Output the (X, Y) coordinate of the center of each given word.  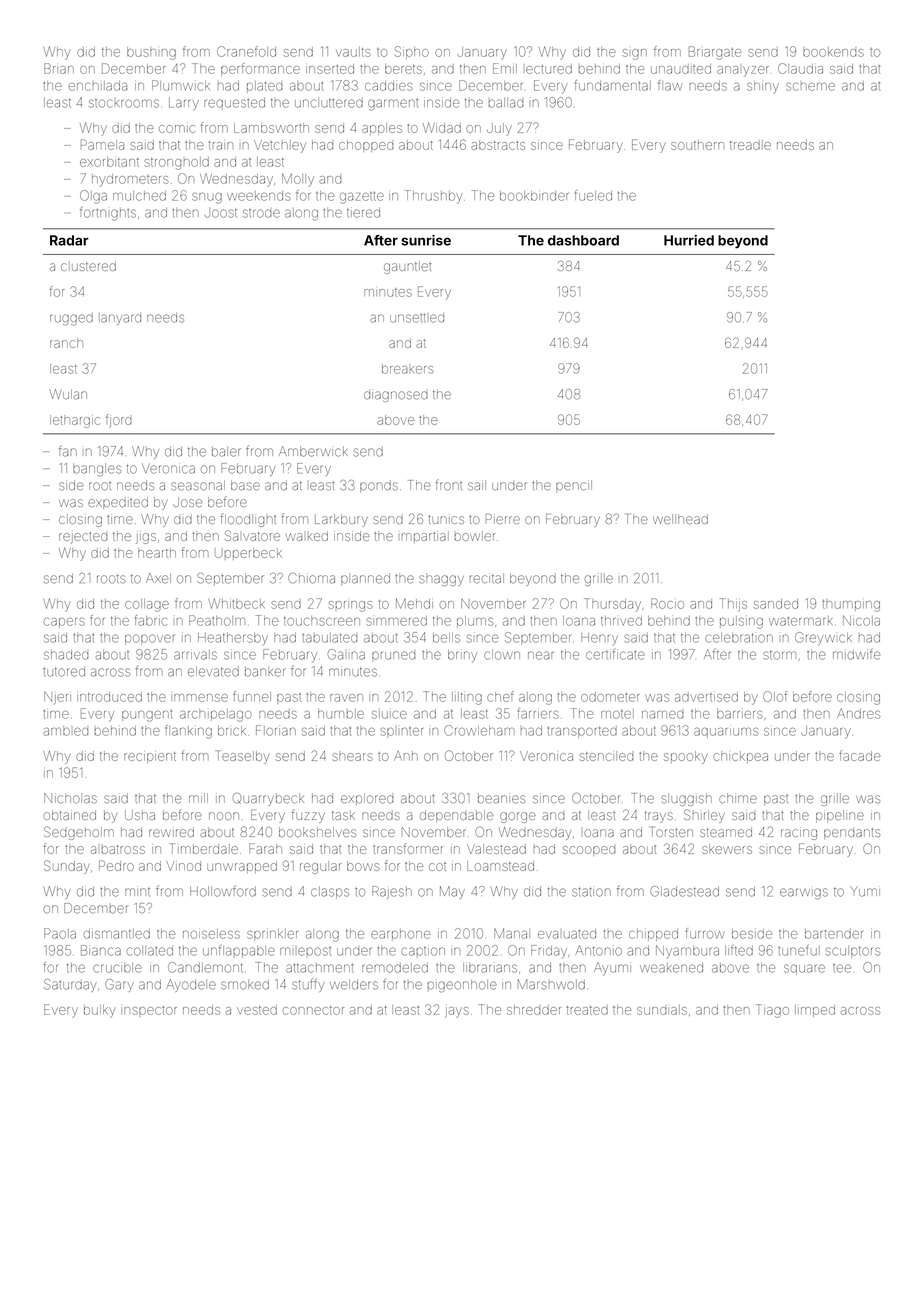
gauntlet (407, 267)
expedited (118, 503)
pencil (574, 486)
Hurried (689, 240)
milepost (305, 951)
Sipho (412, 52)
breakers (408, 369)
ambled (65, 731)
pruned (393, 656)
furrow (705, 933)
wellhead (680, 519)
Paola (60, 933)
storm (779, 655)
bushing (151, 53)
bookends (833, 52)
